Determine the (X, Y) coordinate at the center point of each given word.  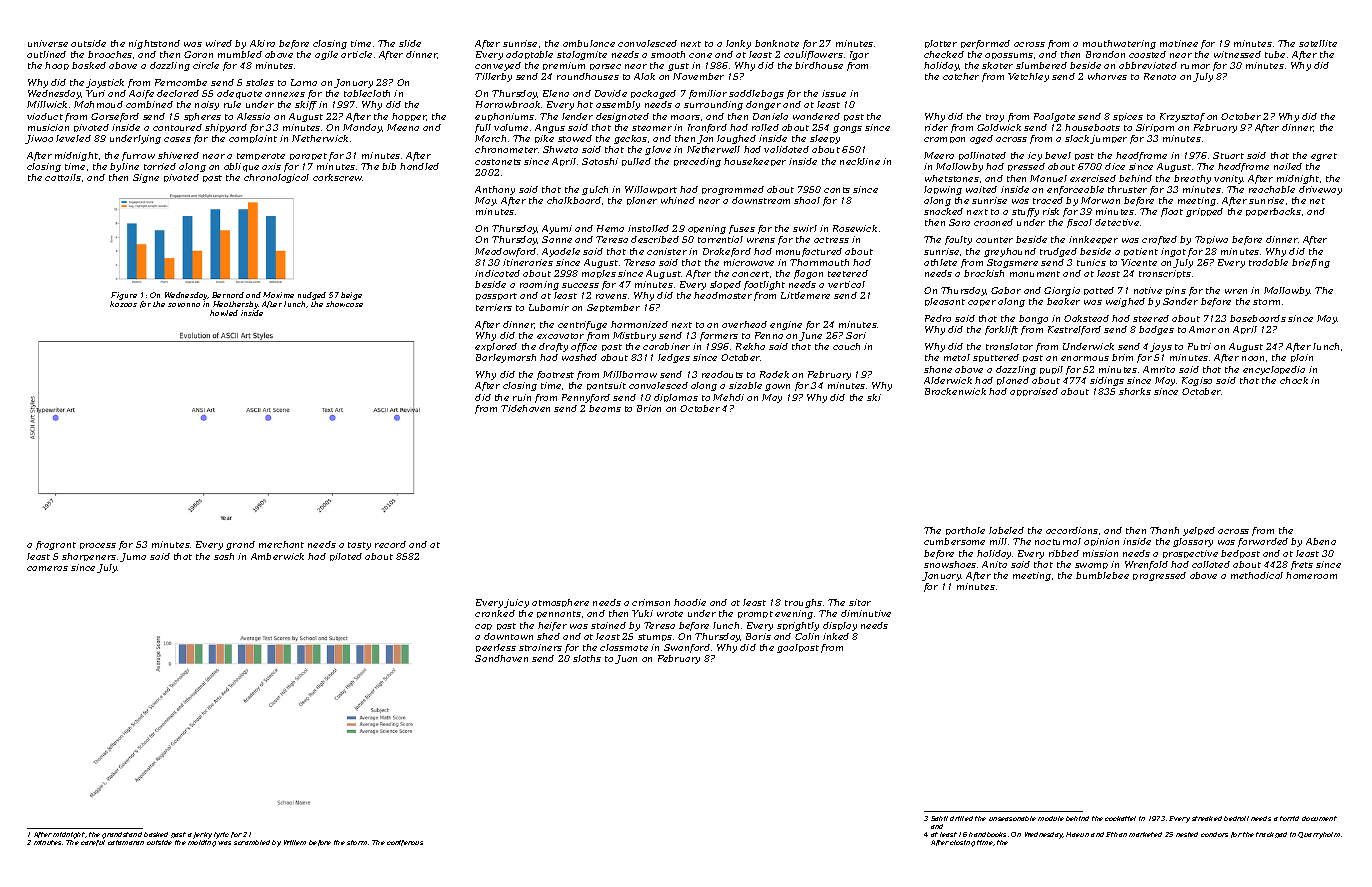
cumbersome (954, 541)
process (98, 546)
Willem (295, 842)
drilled (961, 818)
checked (944, 54)
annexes (285, 94)
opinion (1101, 542)
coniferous (405, 843)
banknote (777, 43)
